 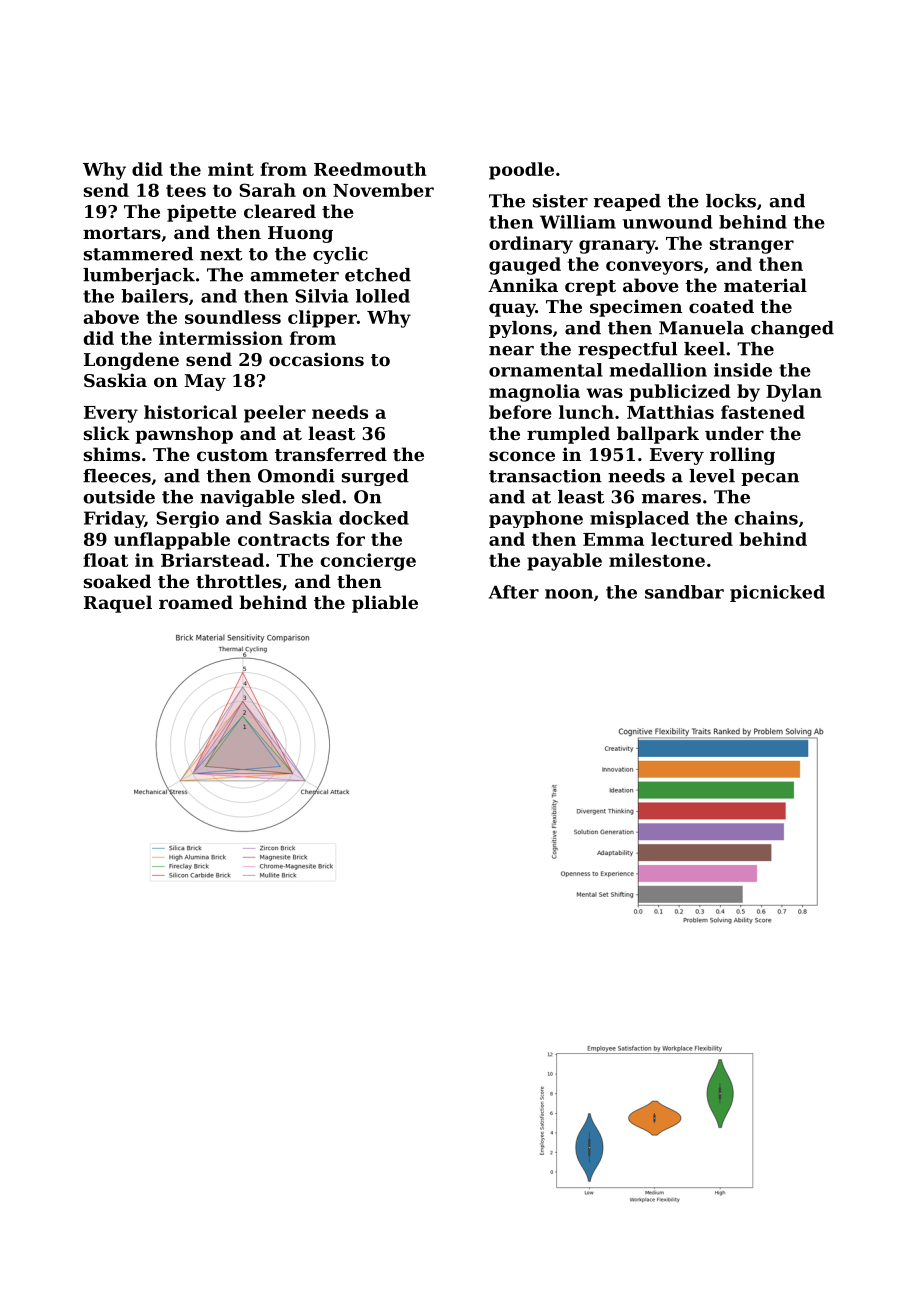 What do you see at coordinates (777, 593) in the document?
I see `picnicked` at bounding box center [777, 593].
